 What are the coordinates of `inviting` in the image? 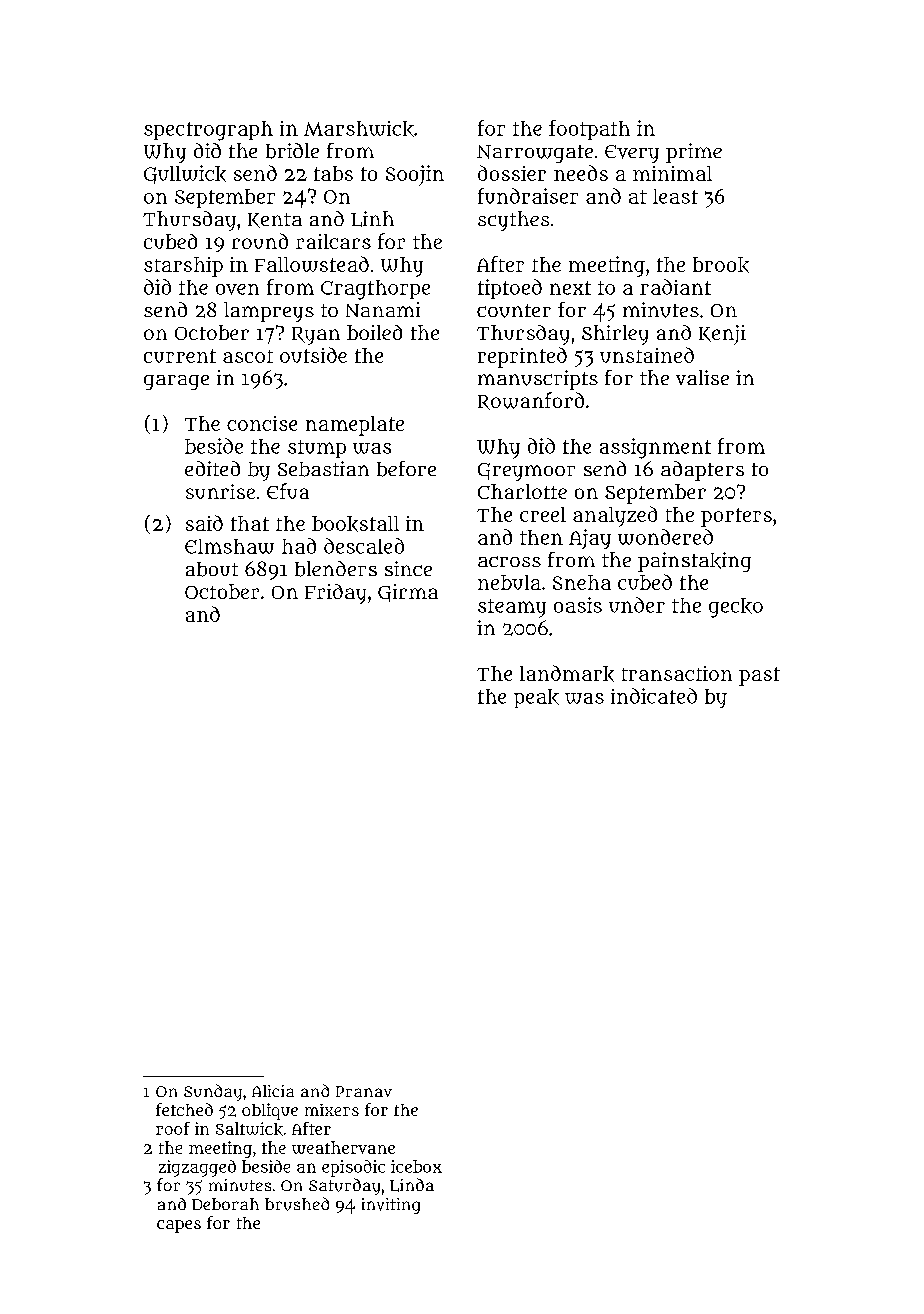 It's located at (391, 1206).
